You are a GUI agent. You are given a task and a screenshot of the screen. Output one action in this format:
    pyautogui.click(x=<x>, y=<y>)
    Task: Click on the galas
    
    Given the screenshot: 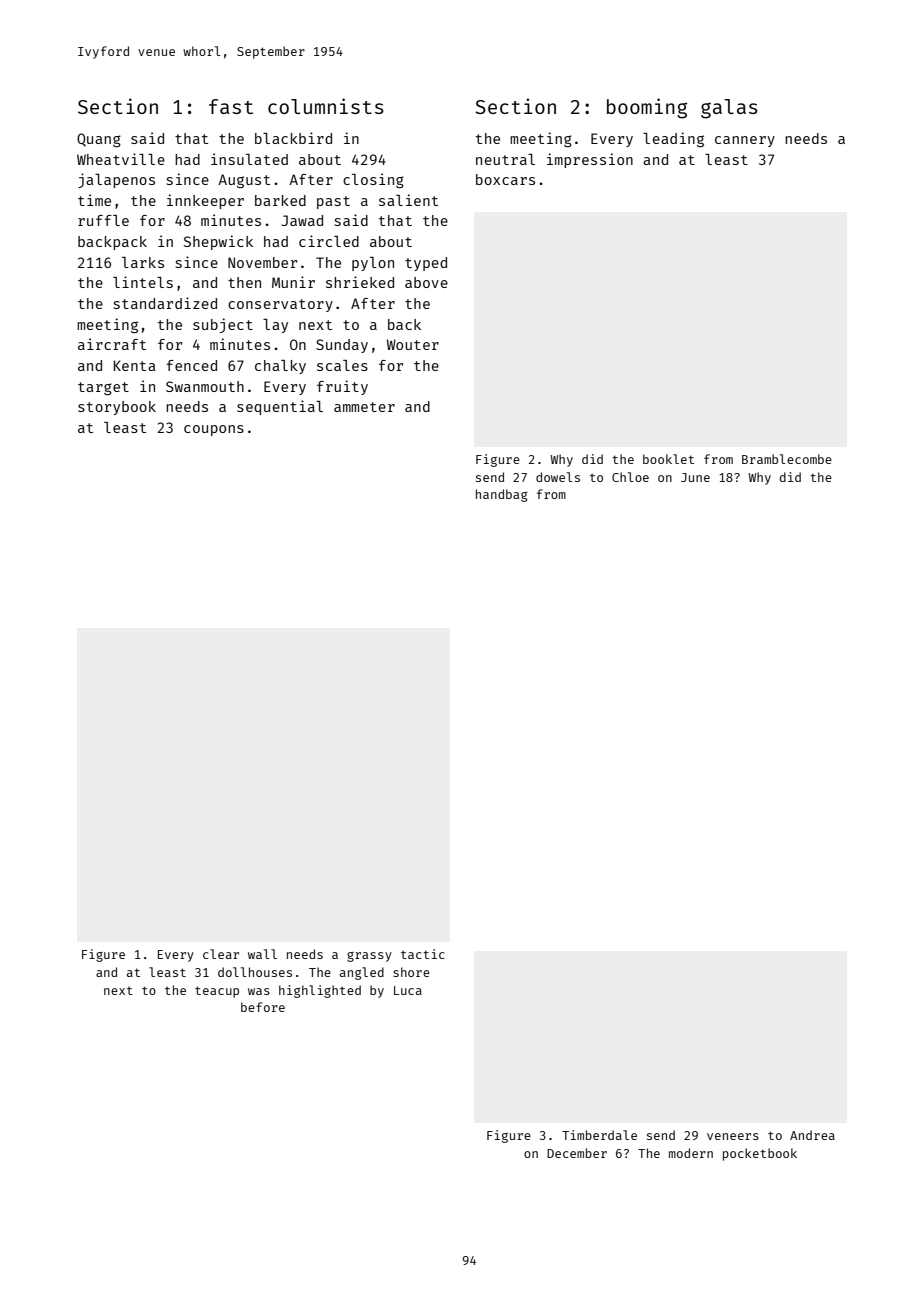 What is the action you would take?
    pyautogui.click(x=729, y=109)
